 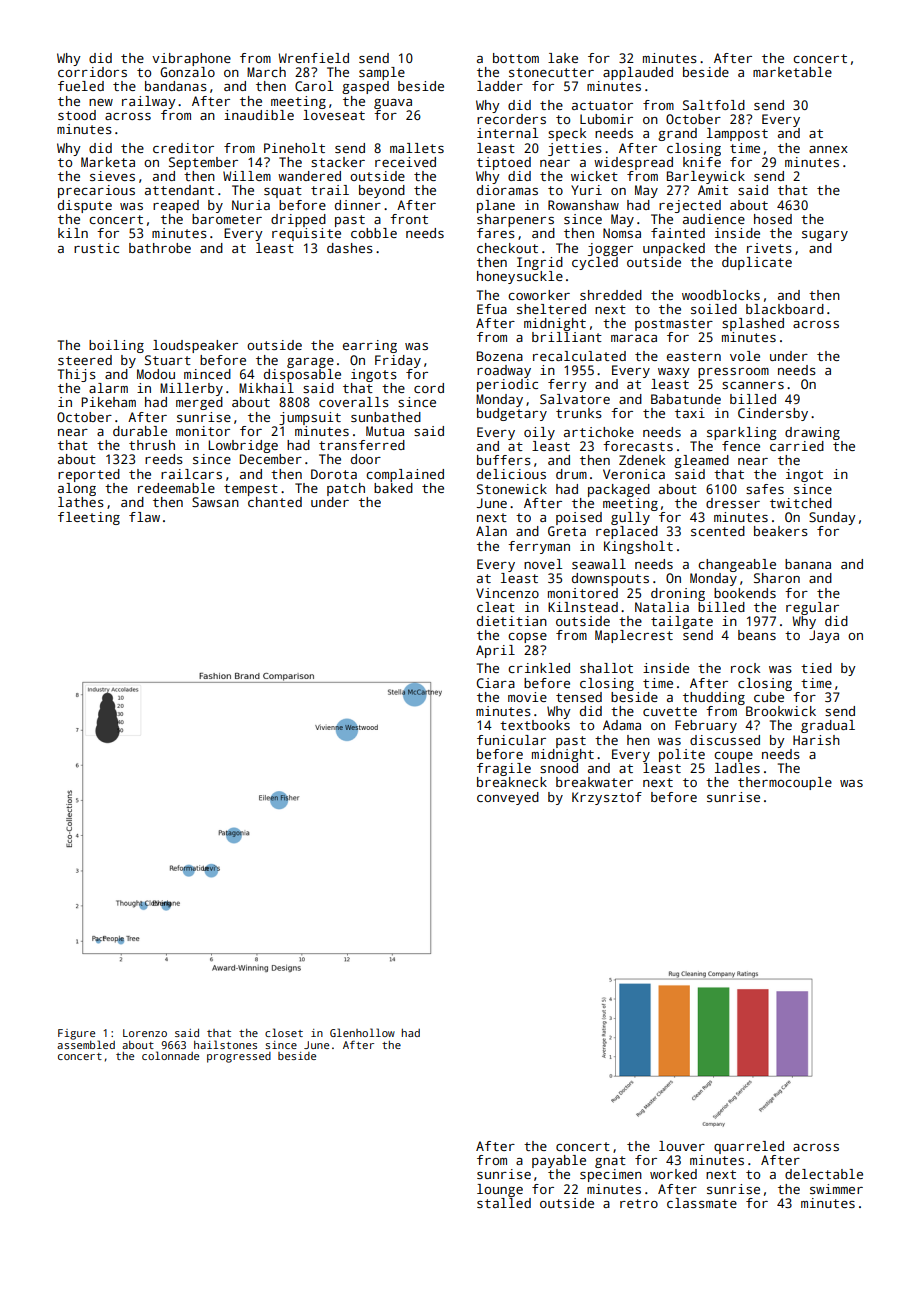 What do you see at coordinates (313, 58) in the image?
I see `Wrenfield` at bounding box center [313, 58].
